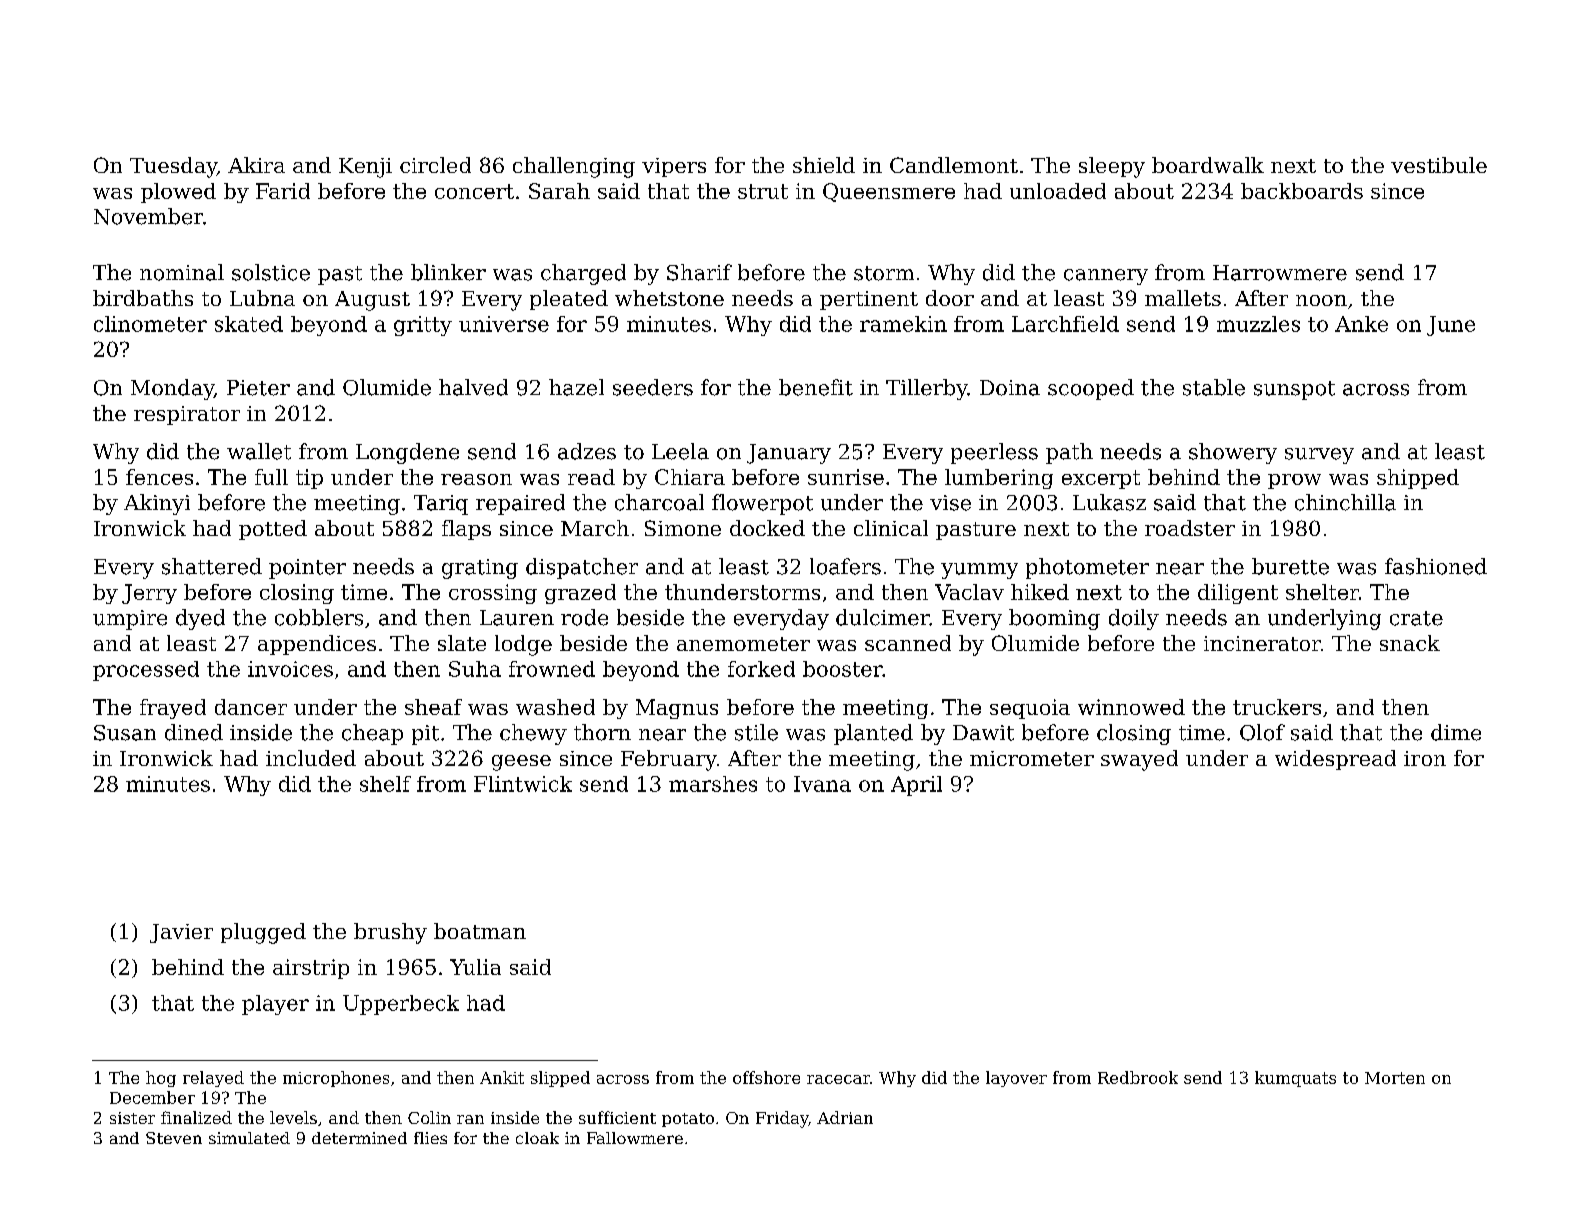 The width and height of the document is (1581, 1221). Describe the element at coordinates (441, 505) in the document. I see `Tariq` at that location.
